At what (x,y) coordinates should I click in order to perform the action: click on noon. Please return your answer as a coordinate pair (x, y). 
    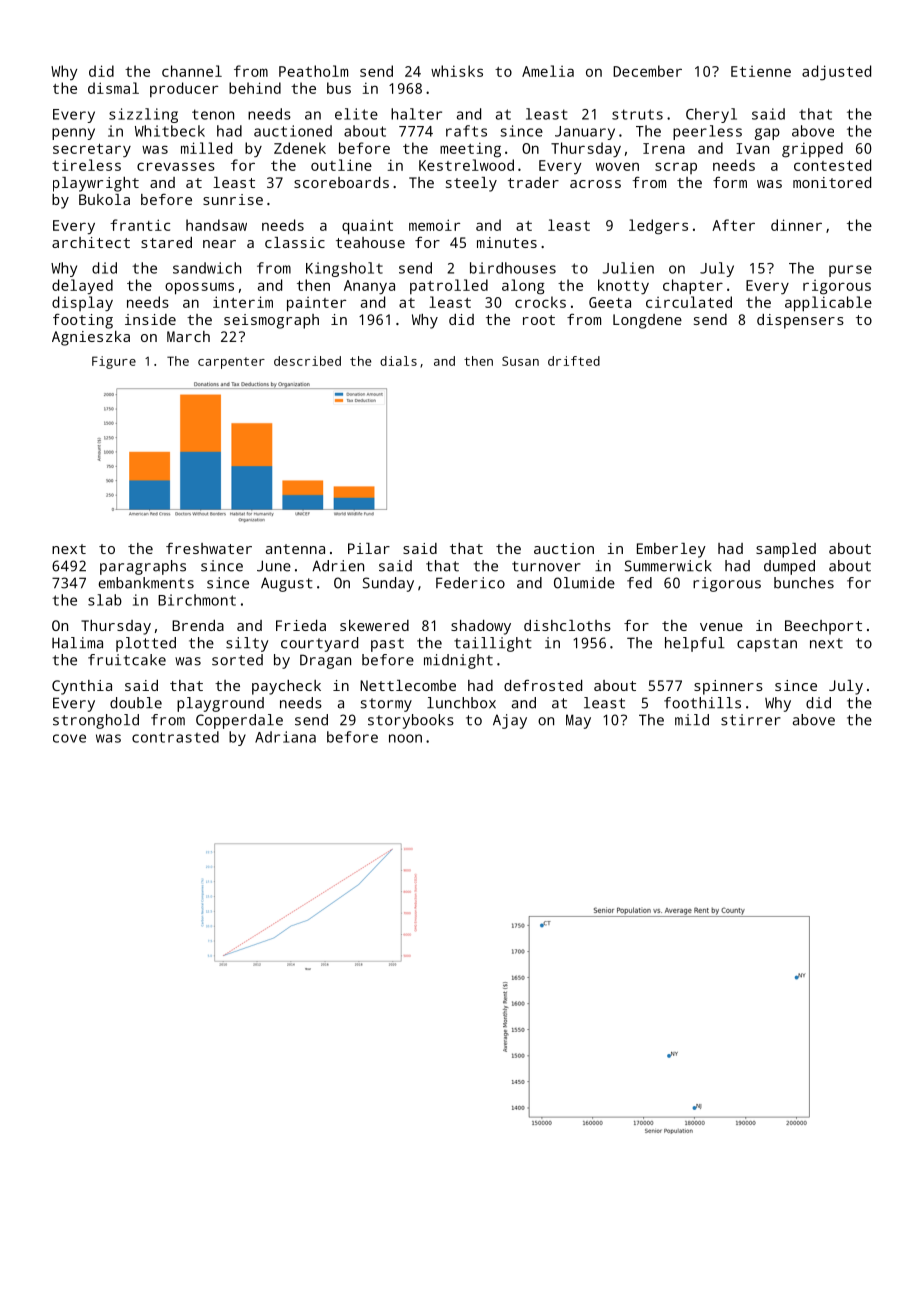
    Looking at the image, I should click on (405, 738).
